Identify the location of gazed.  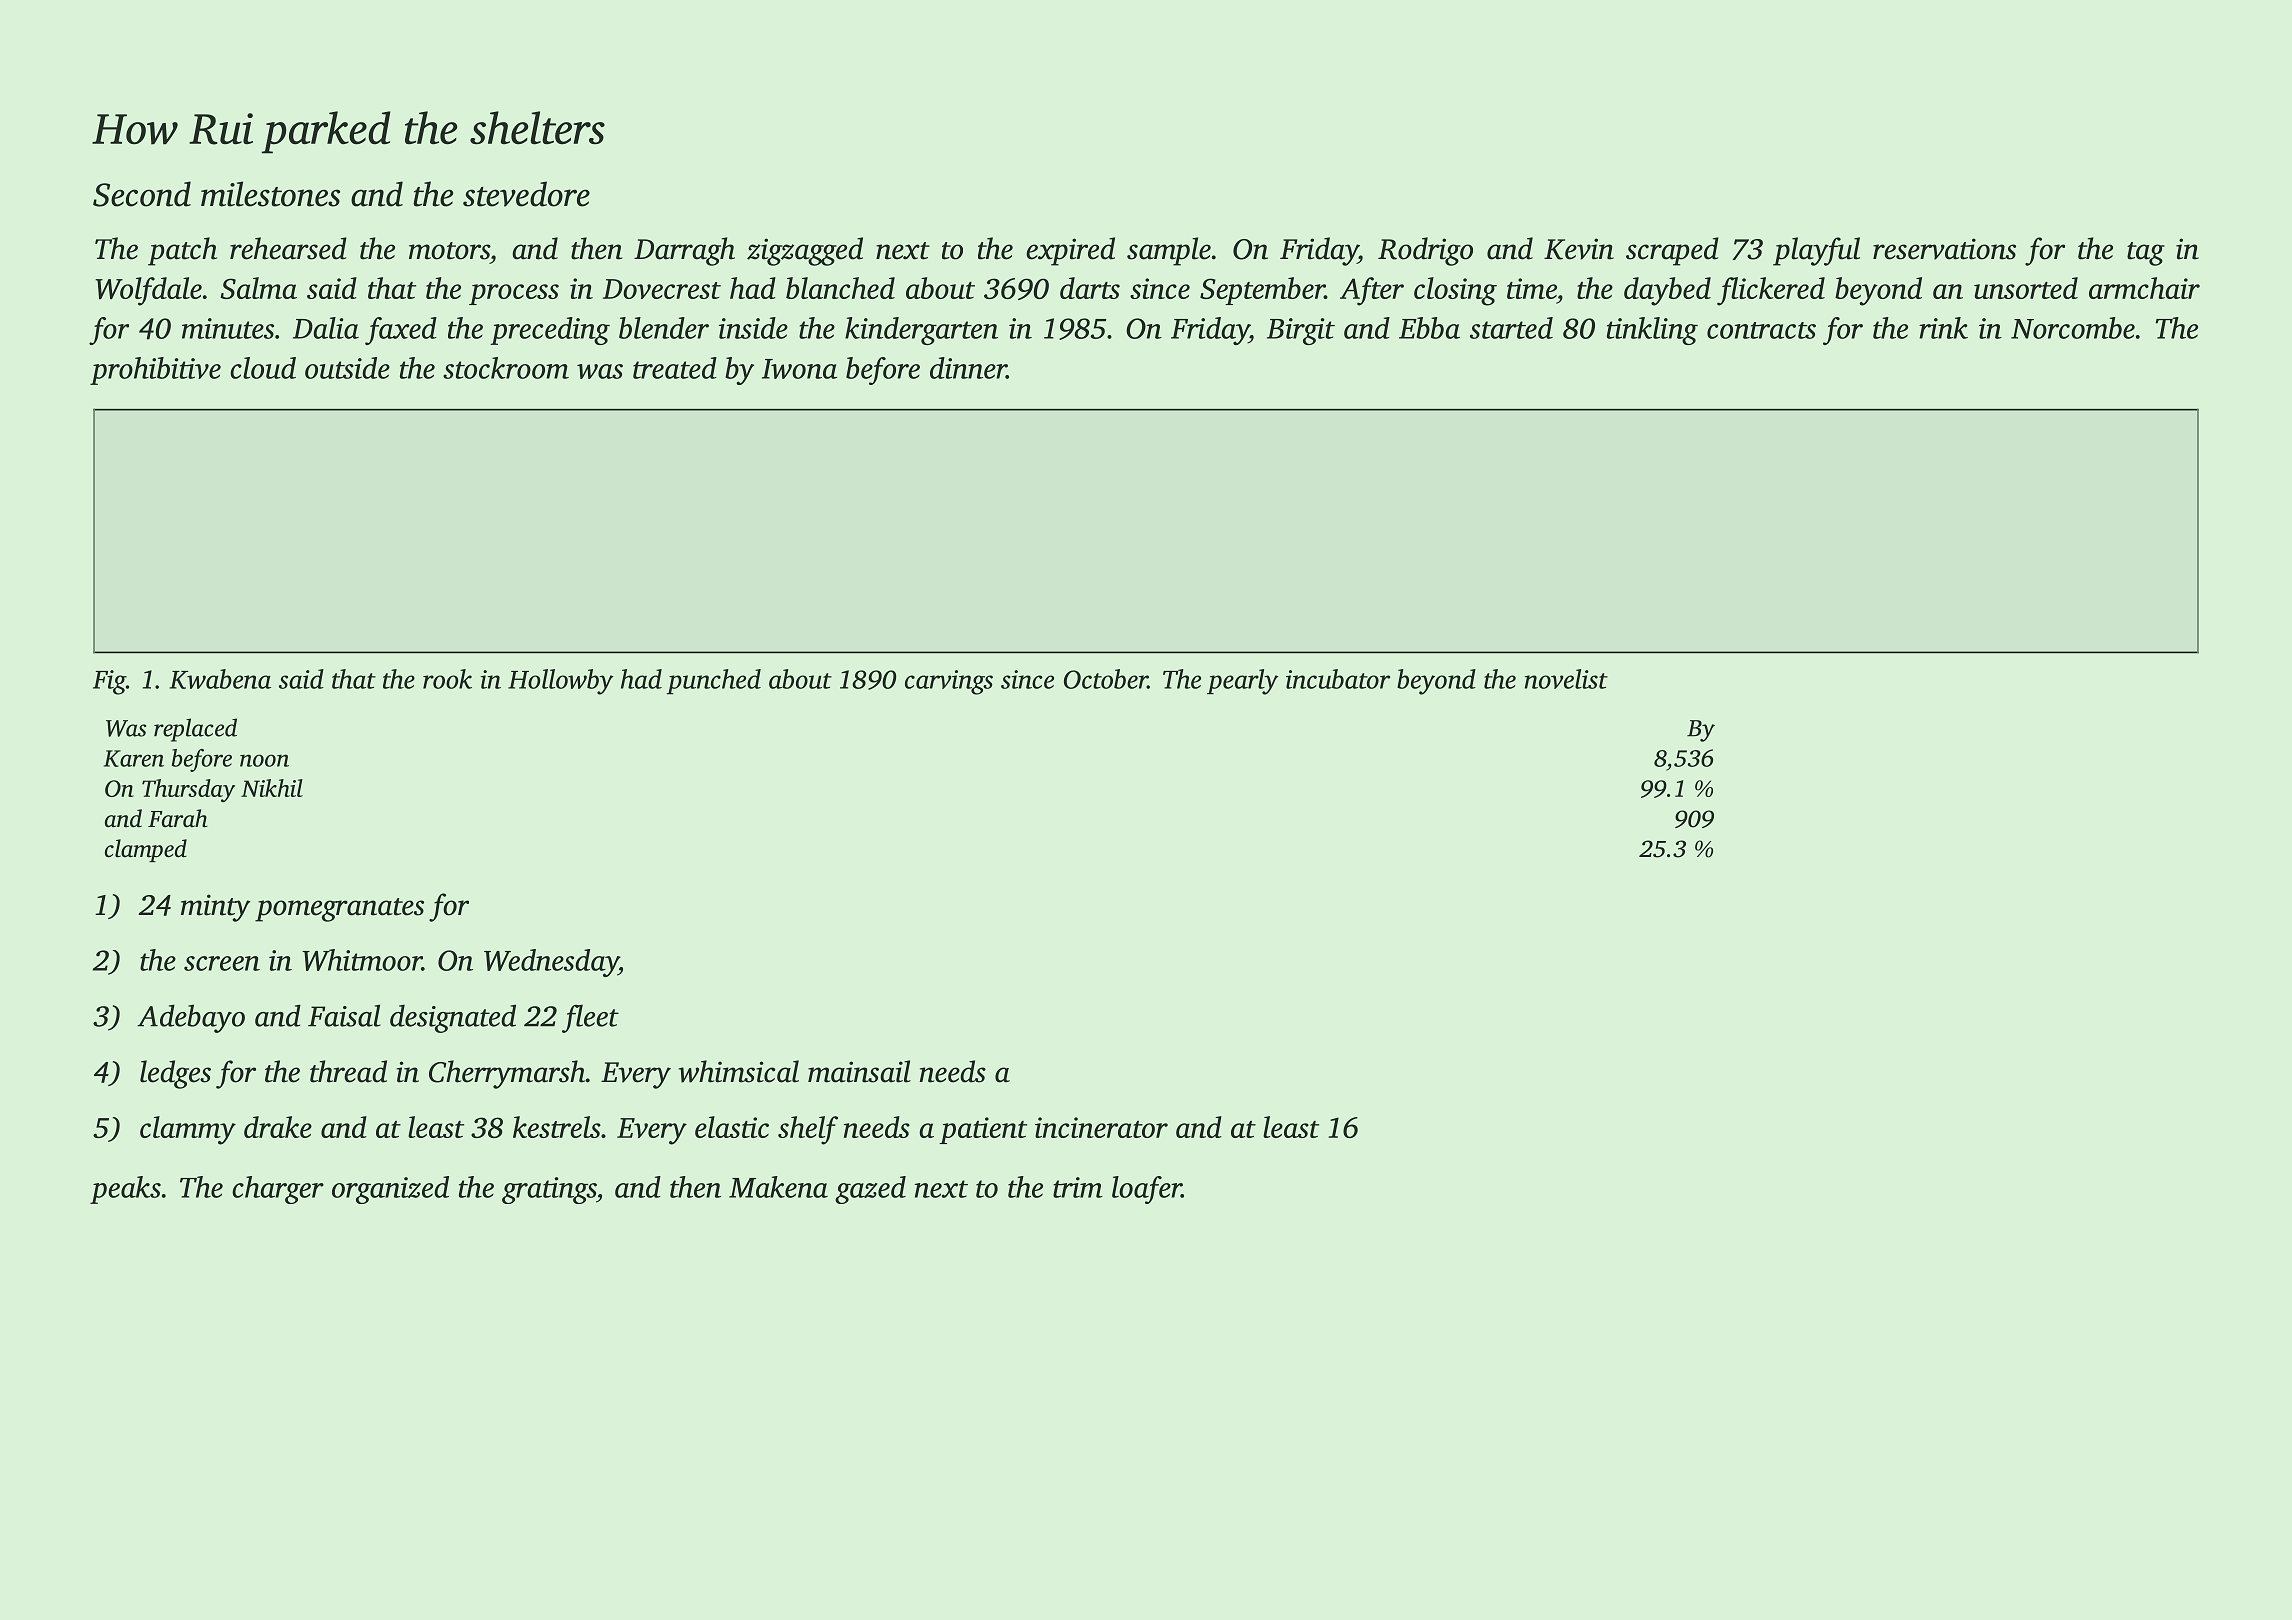
(870, 1190).
